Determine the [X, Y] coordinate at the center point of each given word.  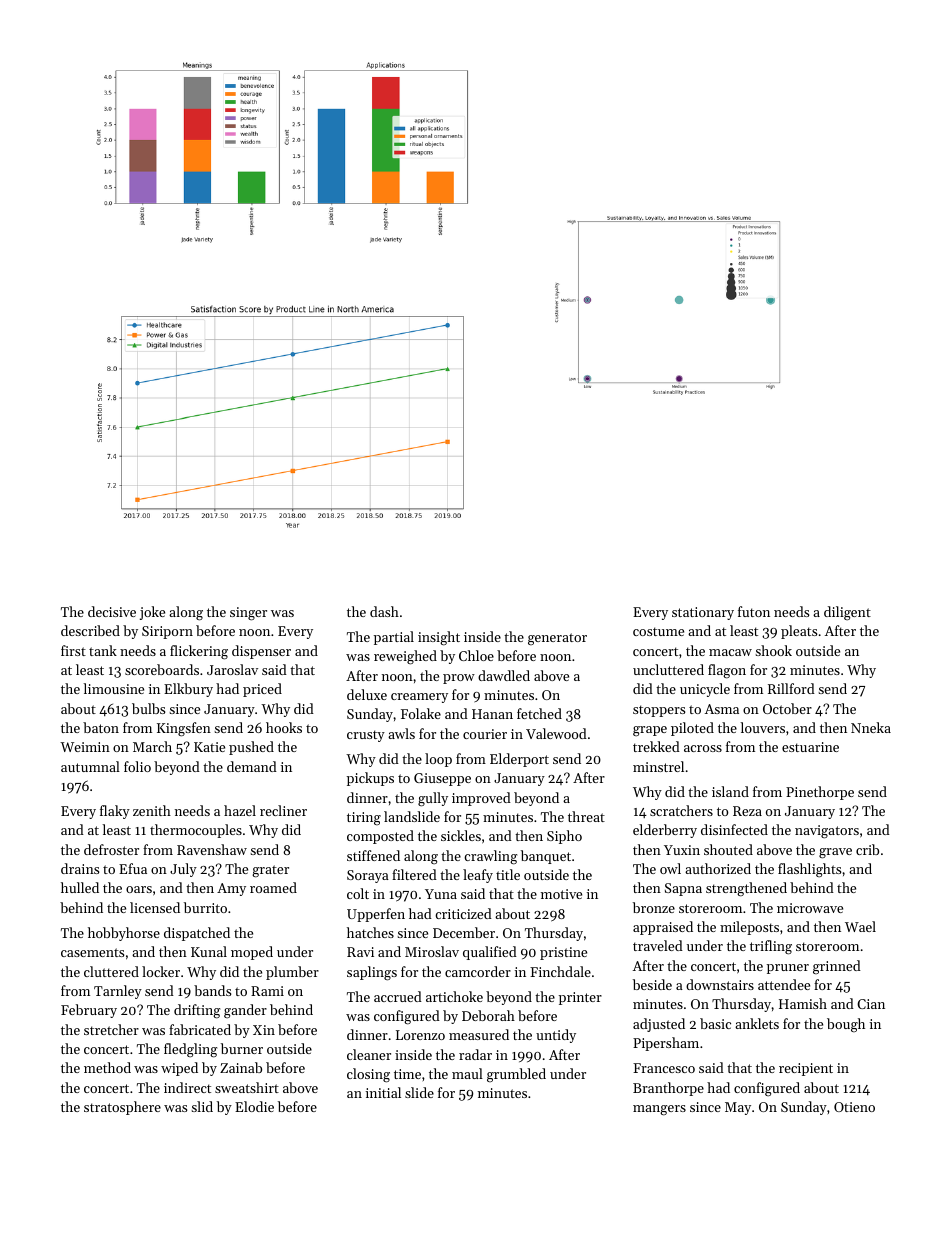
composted [380, 837]
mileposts [749, 928]
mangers [659, 1110]
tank [103, 650]
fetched [539, 713]
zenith [152, 810]
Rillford [791, 688]
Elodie [254, 1106]
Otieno [854, 1107]
